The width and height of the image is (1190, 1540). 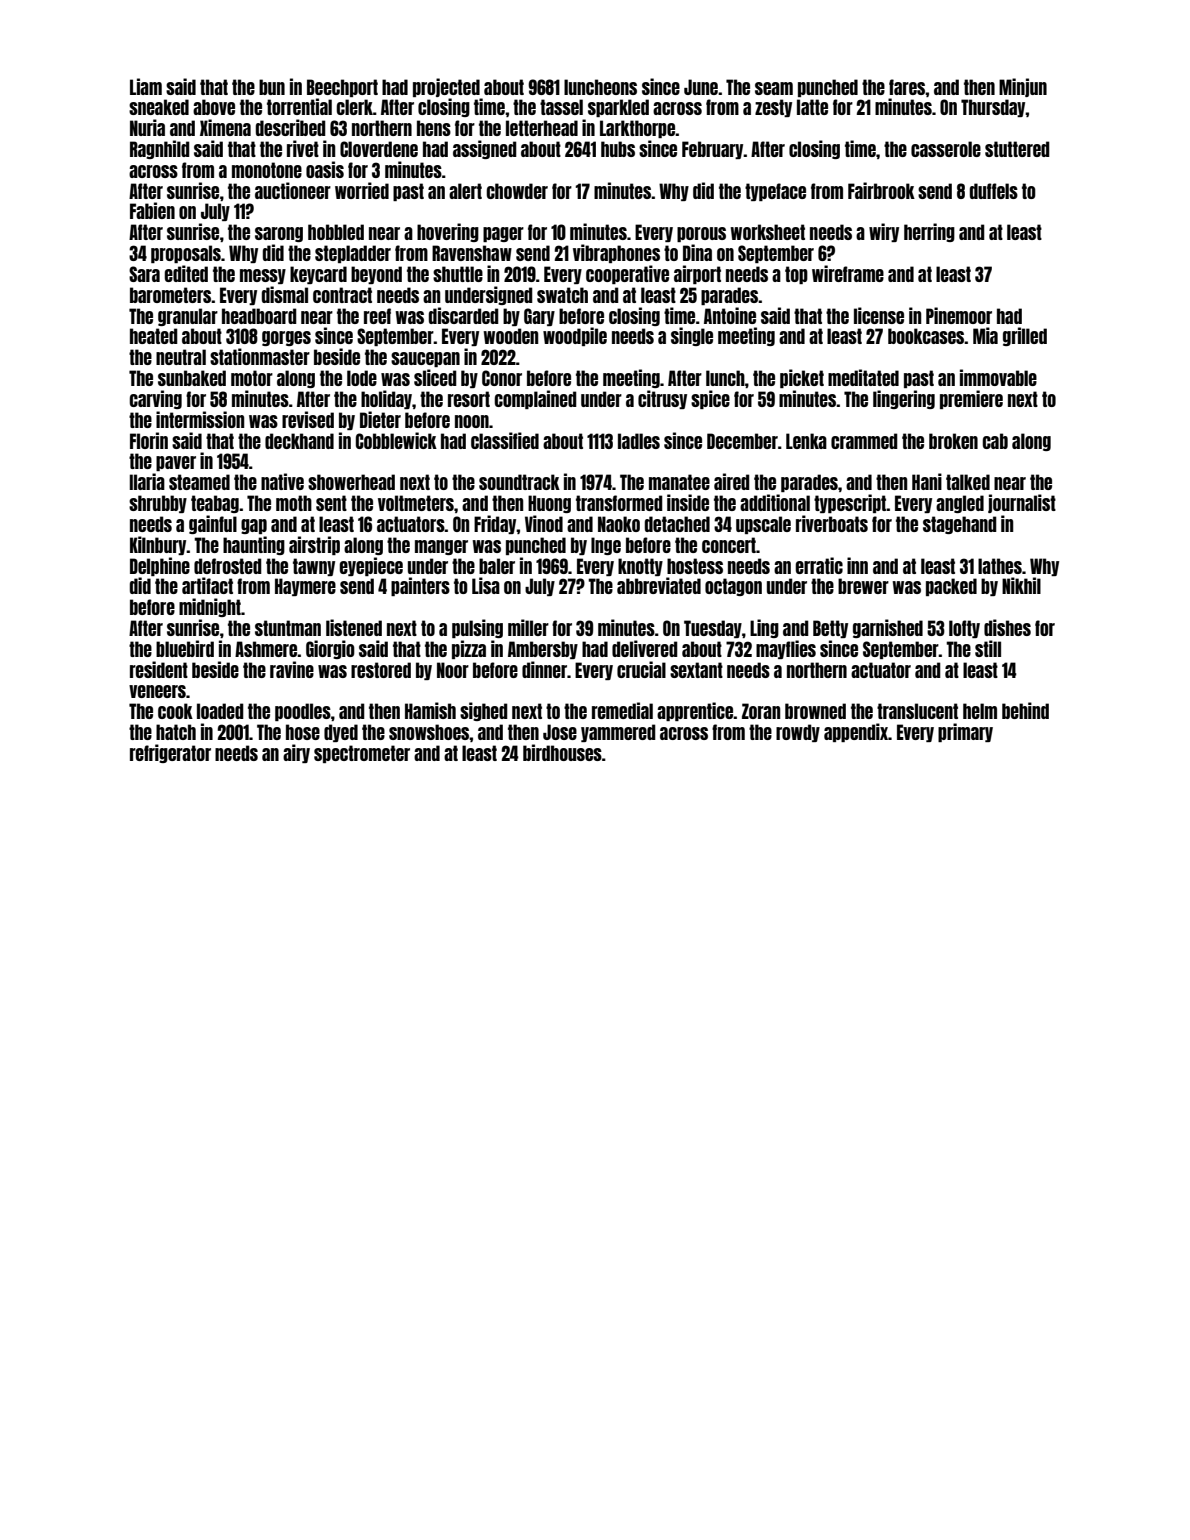 What do you see at coordinates (446, 87) in the image?
I see `projected` at bounding box center [446, 87].
